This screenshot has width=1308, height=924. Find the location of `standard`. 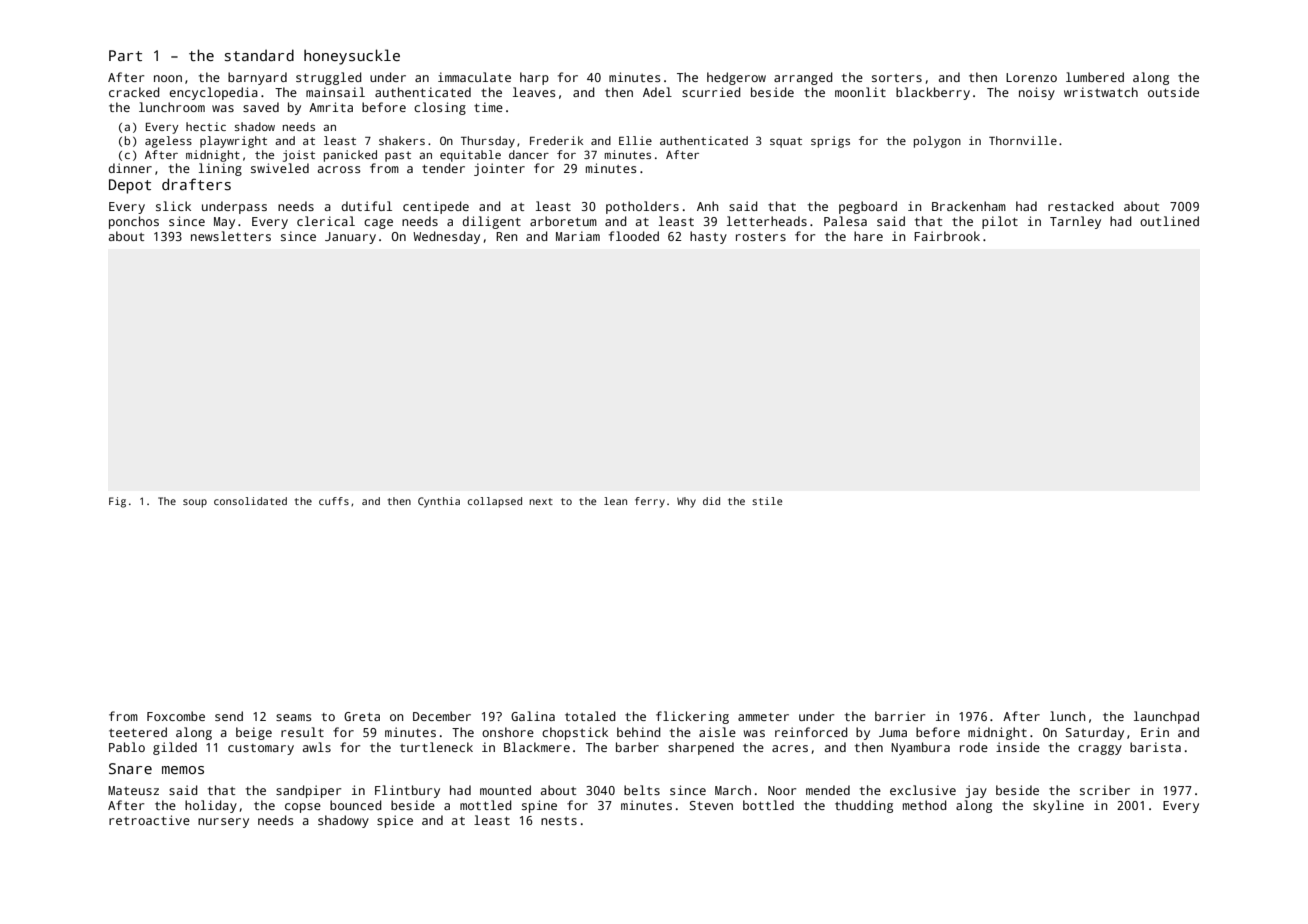

standard is located at coordinates (259, 55).
